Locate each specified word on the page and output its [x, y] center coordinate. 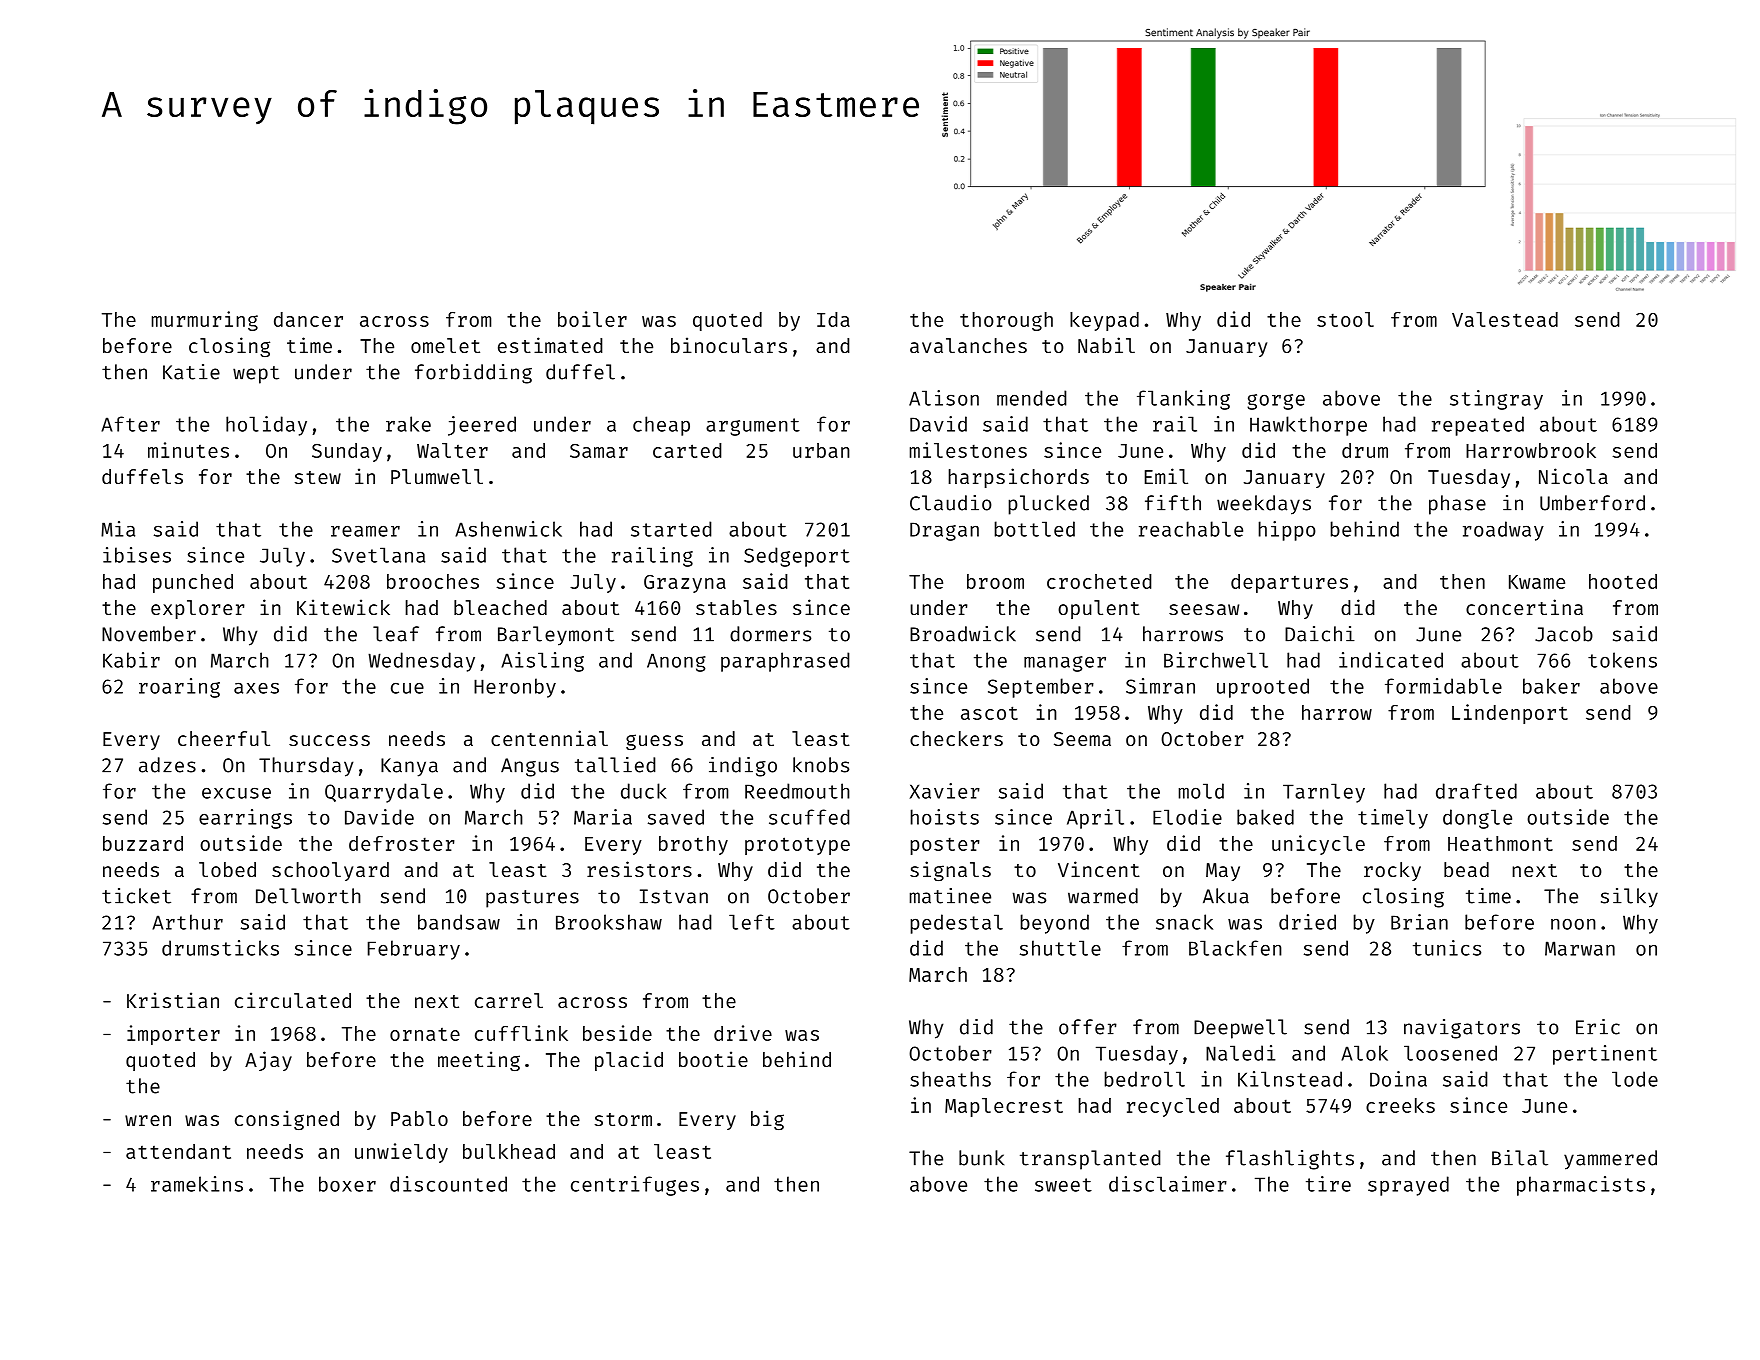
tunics [1447, 948]
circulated [293, 1000]
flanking [1183, 400]
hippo [1287, 531]
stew [318, 477]
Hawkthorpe [1308, 426]
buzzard [143, 843]
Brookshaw [609, 922]
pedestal [956, 924]
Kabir [131, 660]
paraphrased [785, 662]
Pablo [419, 1118]
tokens [1622, 660]
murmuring [205, 321]
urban [821, 450]
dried [1307, 922]
